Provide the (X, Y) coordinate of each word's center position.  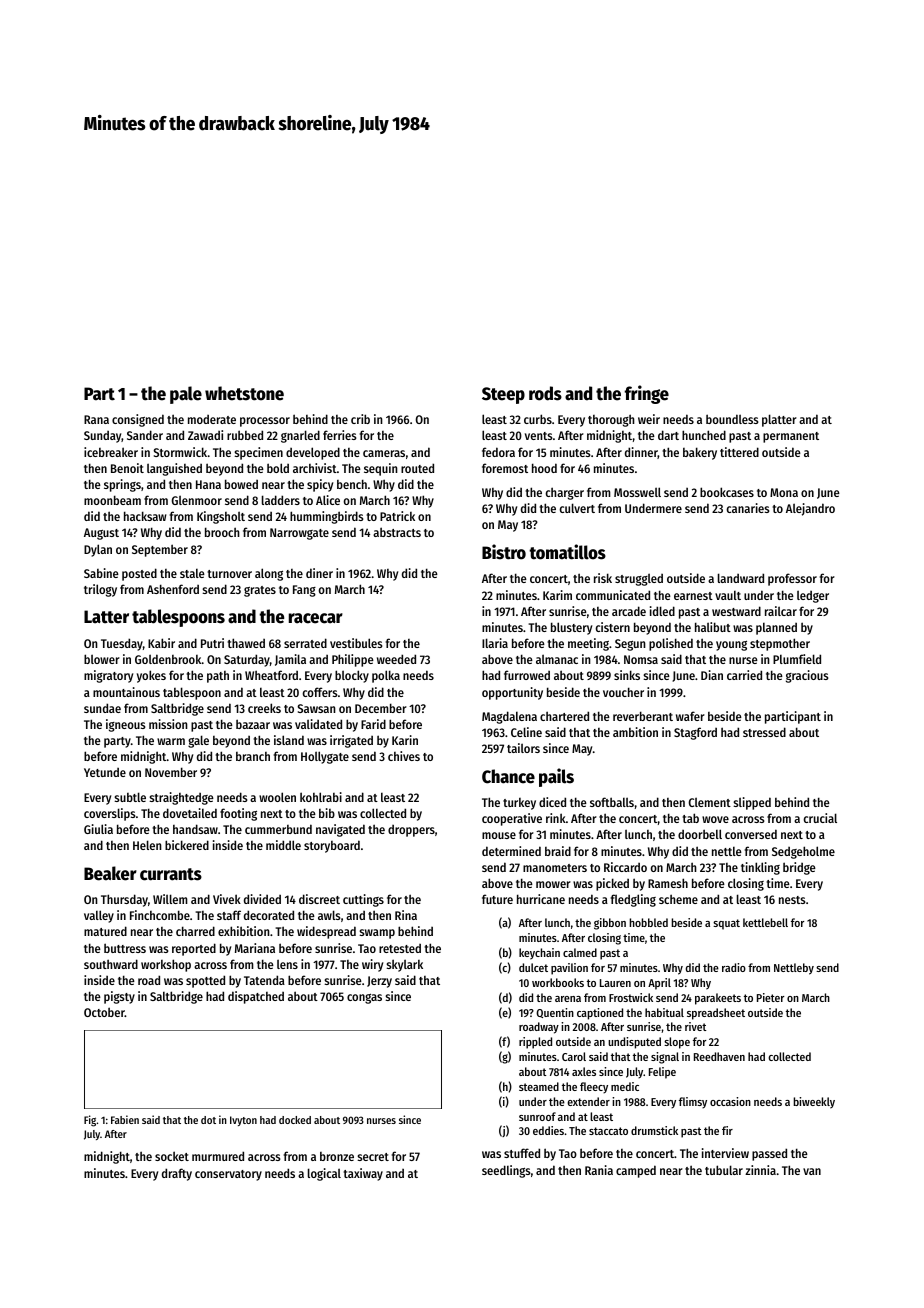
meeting (588, 644)
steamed (539, 1086)
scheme (678, 899)
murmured (218, 1156)
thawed (246, 643)
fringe (647, 394)
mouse (499, 835)
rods (545, 393)
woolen (277, 797)
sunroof (537, 1116)
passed (769, 1154)
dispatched (256, 997)
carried (744, 675)
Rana (96, 419)
